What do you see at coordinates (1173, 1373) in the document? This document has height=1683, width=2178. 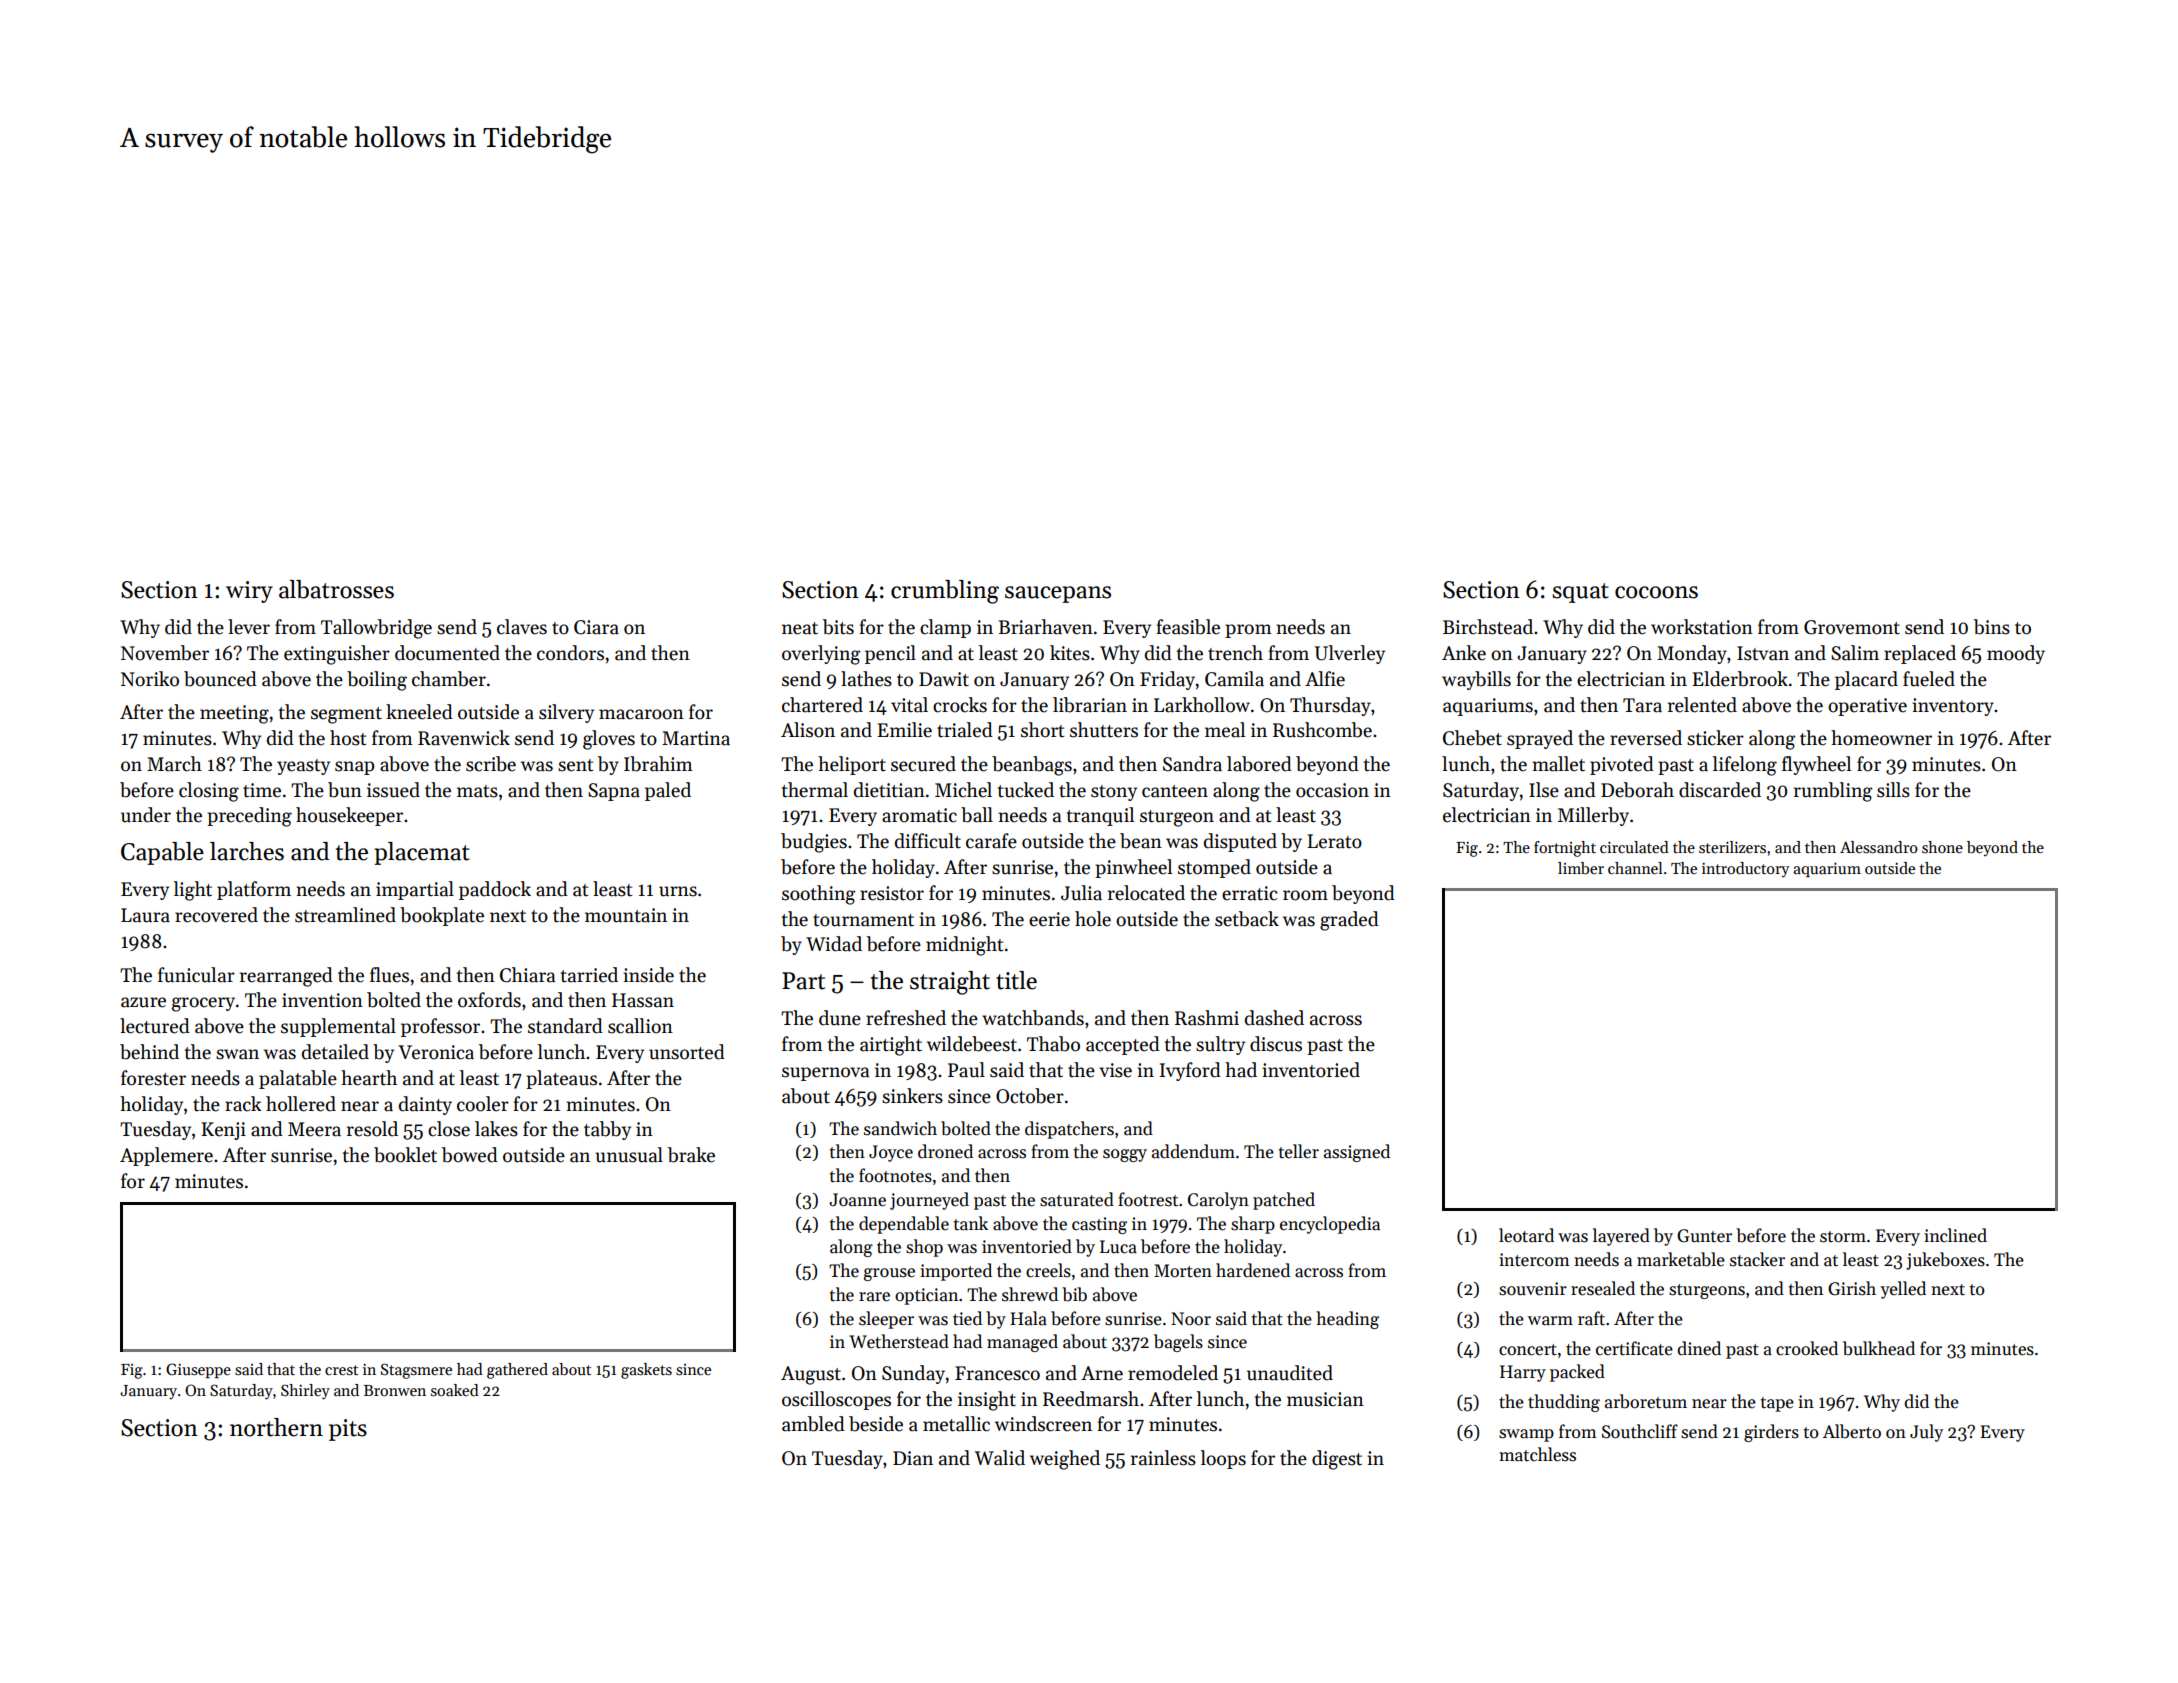 I see `remodeled` at bounding box center [1173, 1373].
